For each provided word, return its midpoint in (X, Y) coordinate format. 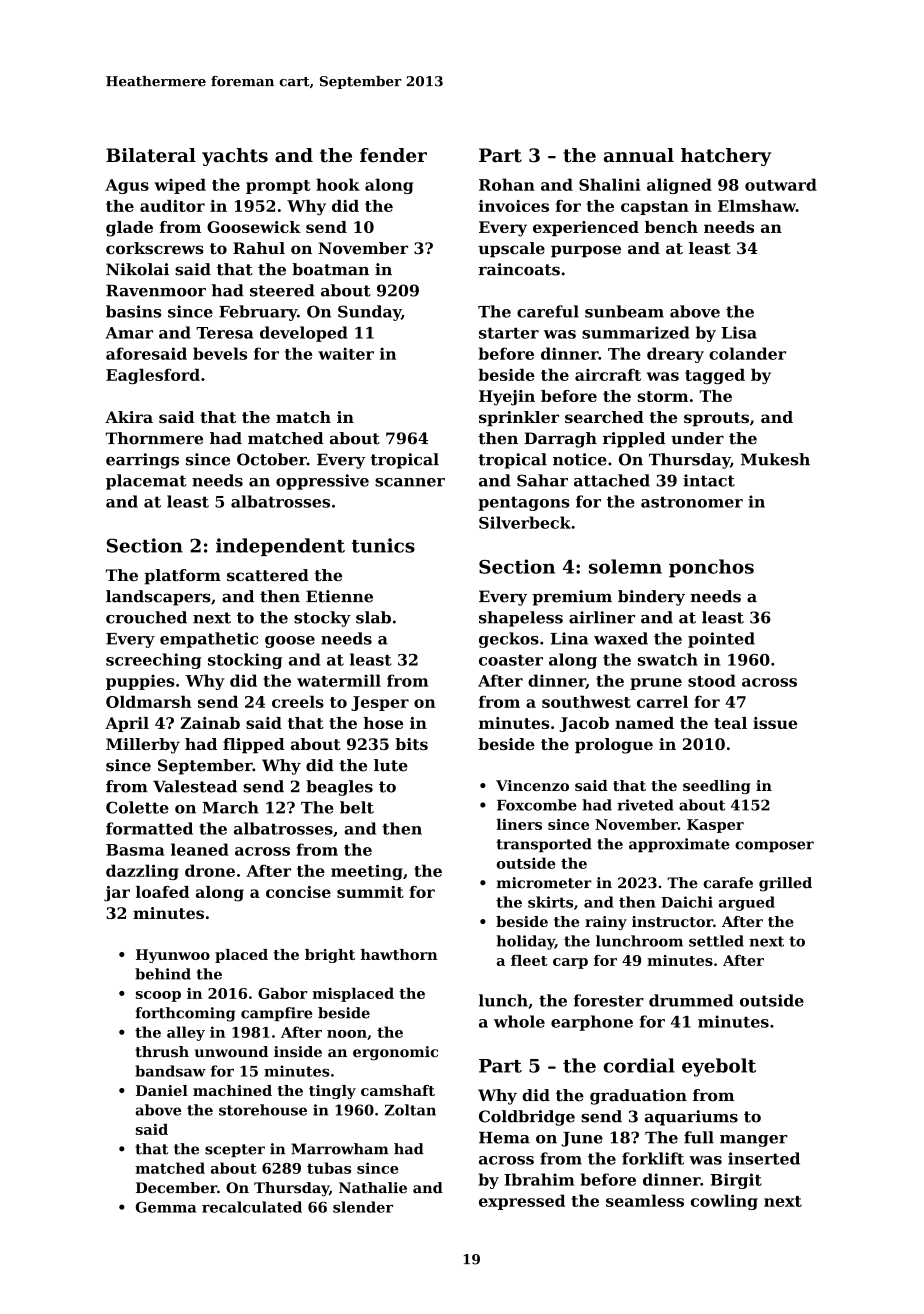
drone (210, 870)
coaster (511, 660)
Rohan (507, 184)
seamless (645, 1200)
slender (363, 1207)
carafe (728, 883)
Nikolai (137, 269)
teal (730, 723)
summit (370, 892)
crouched (146, 617)
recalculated (252, 1207)
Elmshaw (757, 206)
